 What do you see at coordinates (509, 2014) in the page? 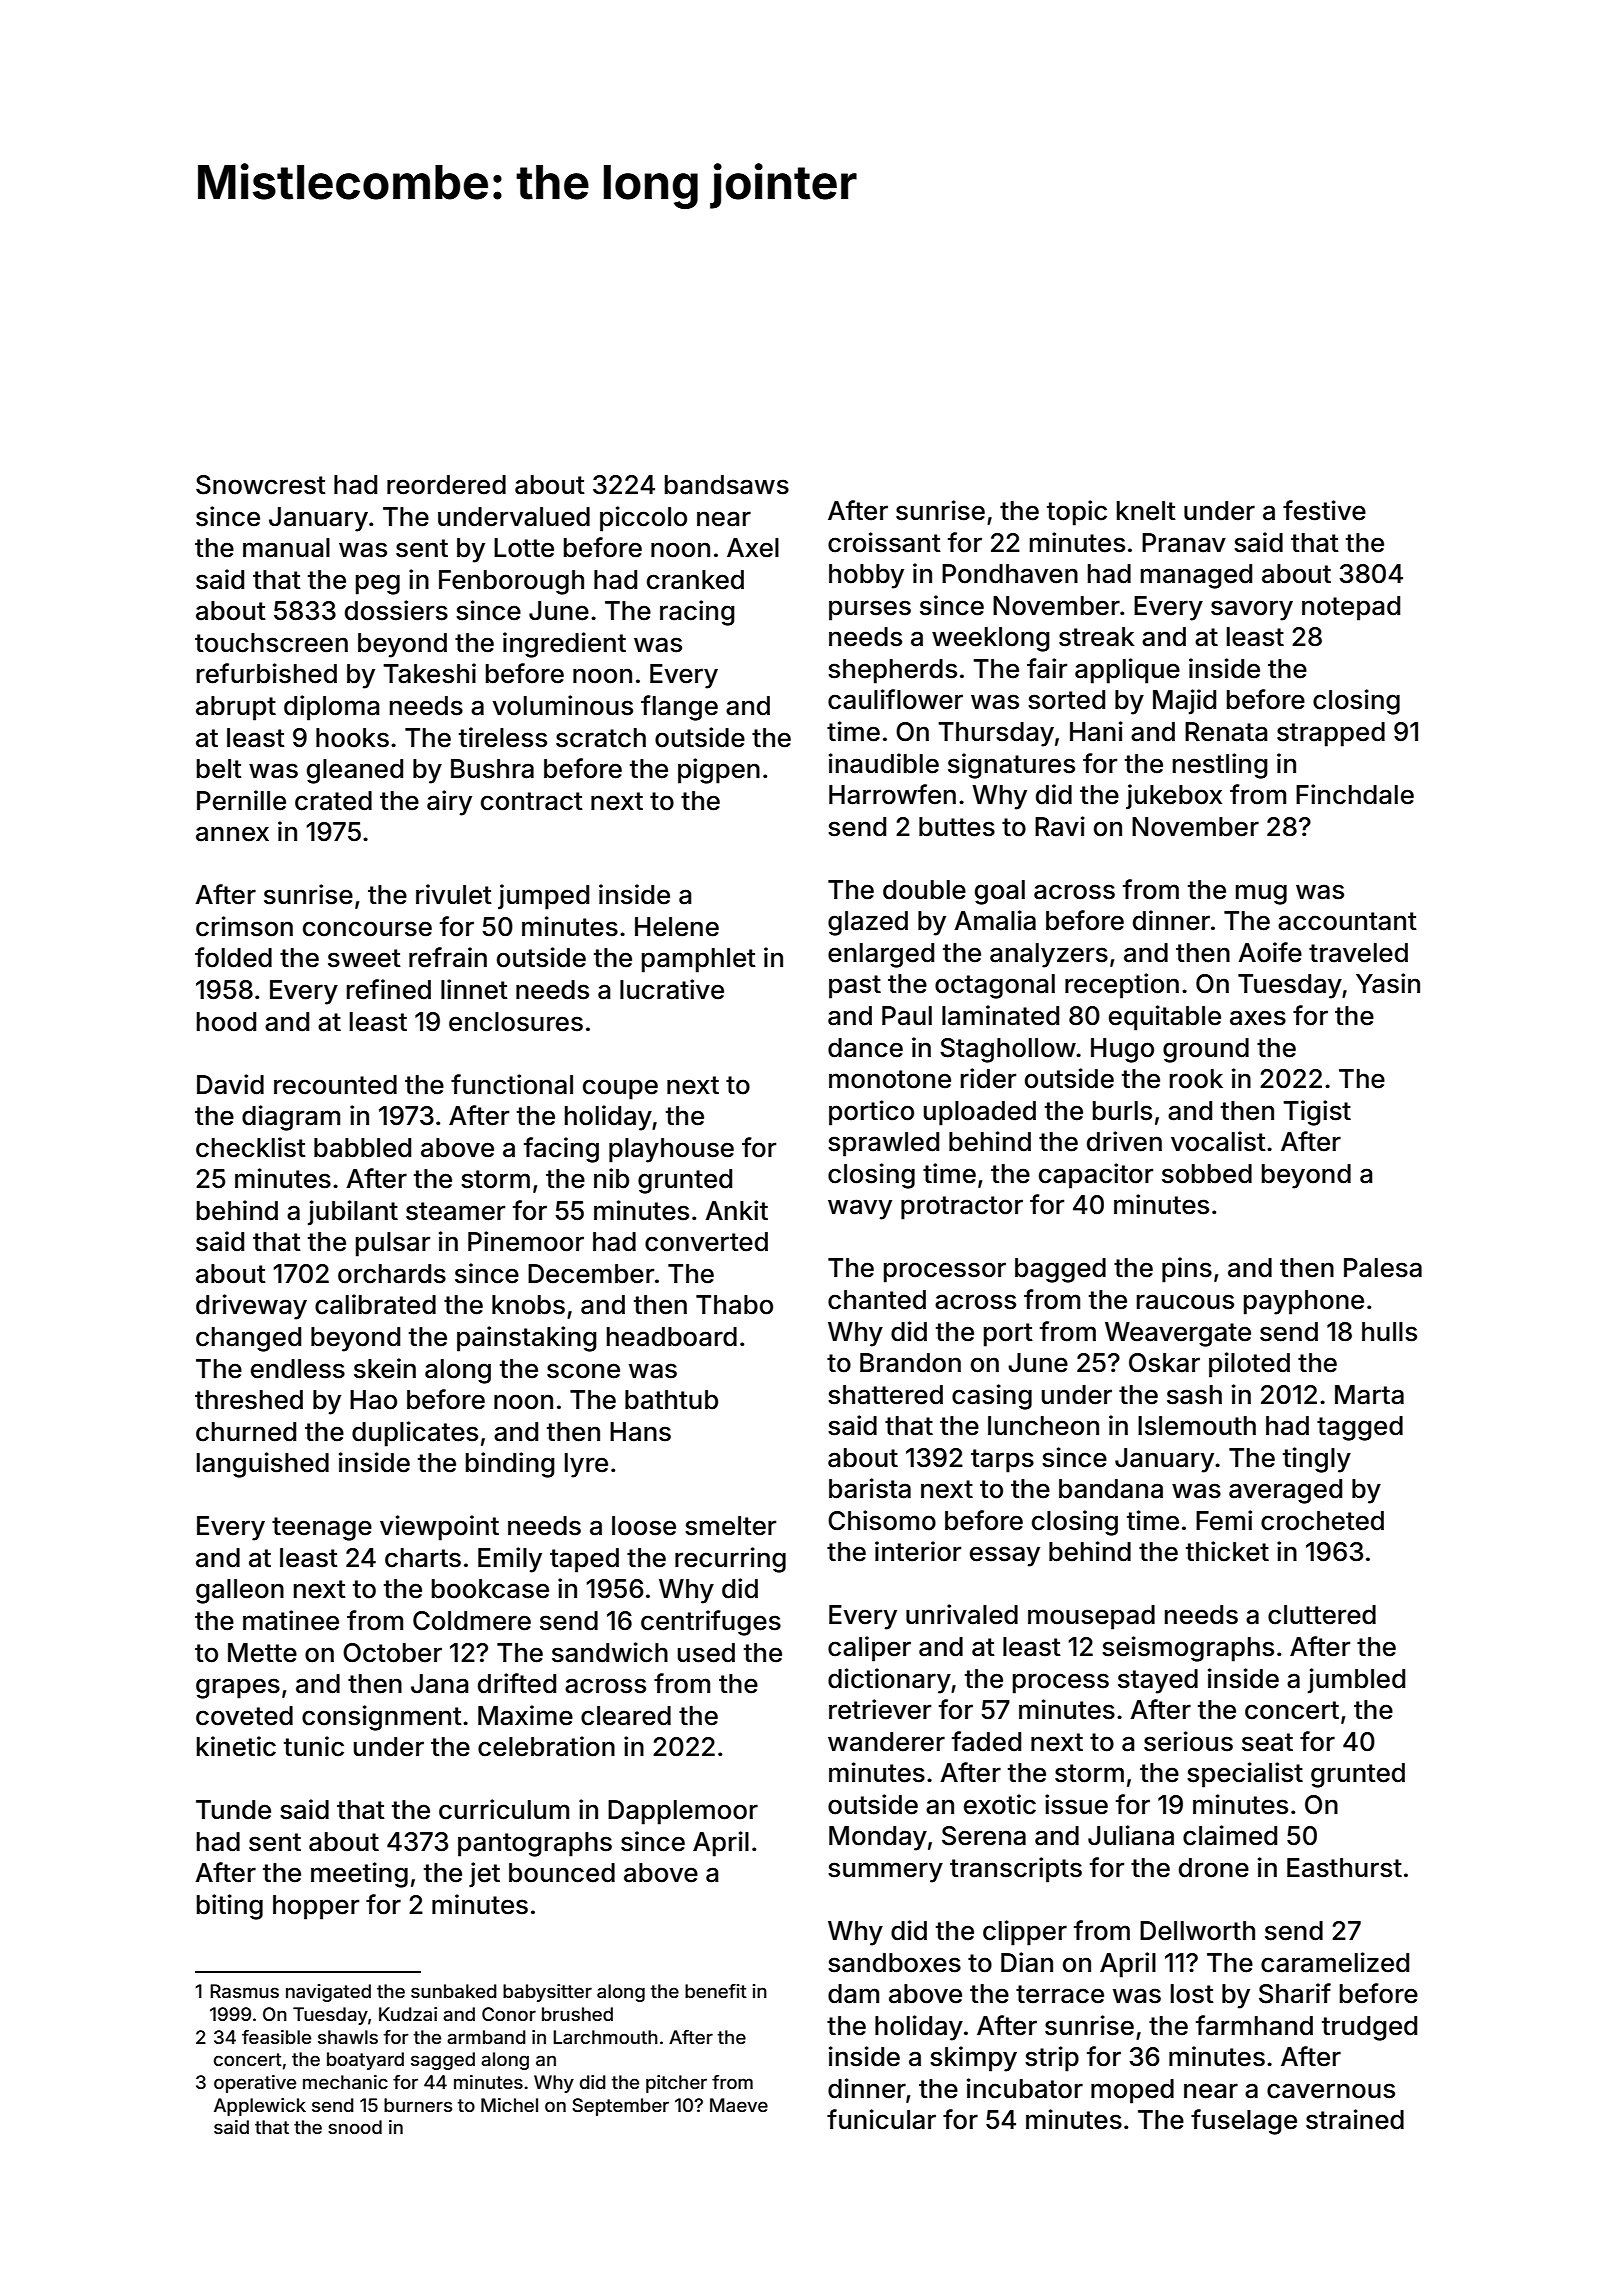
I see `Conor` at bounding box center [509, 2014].
